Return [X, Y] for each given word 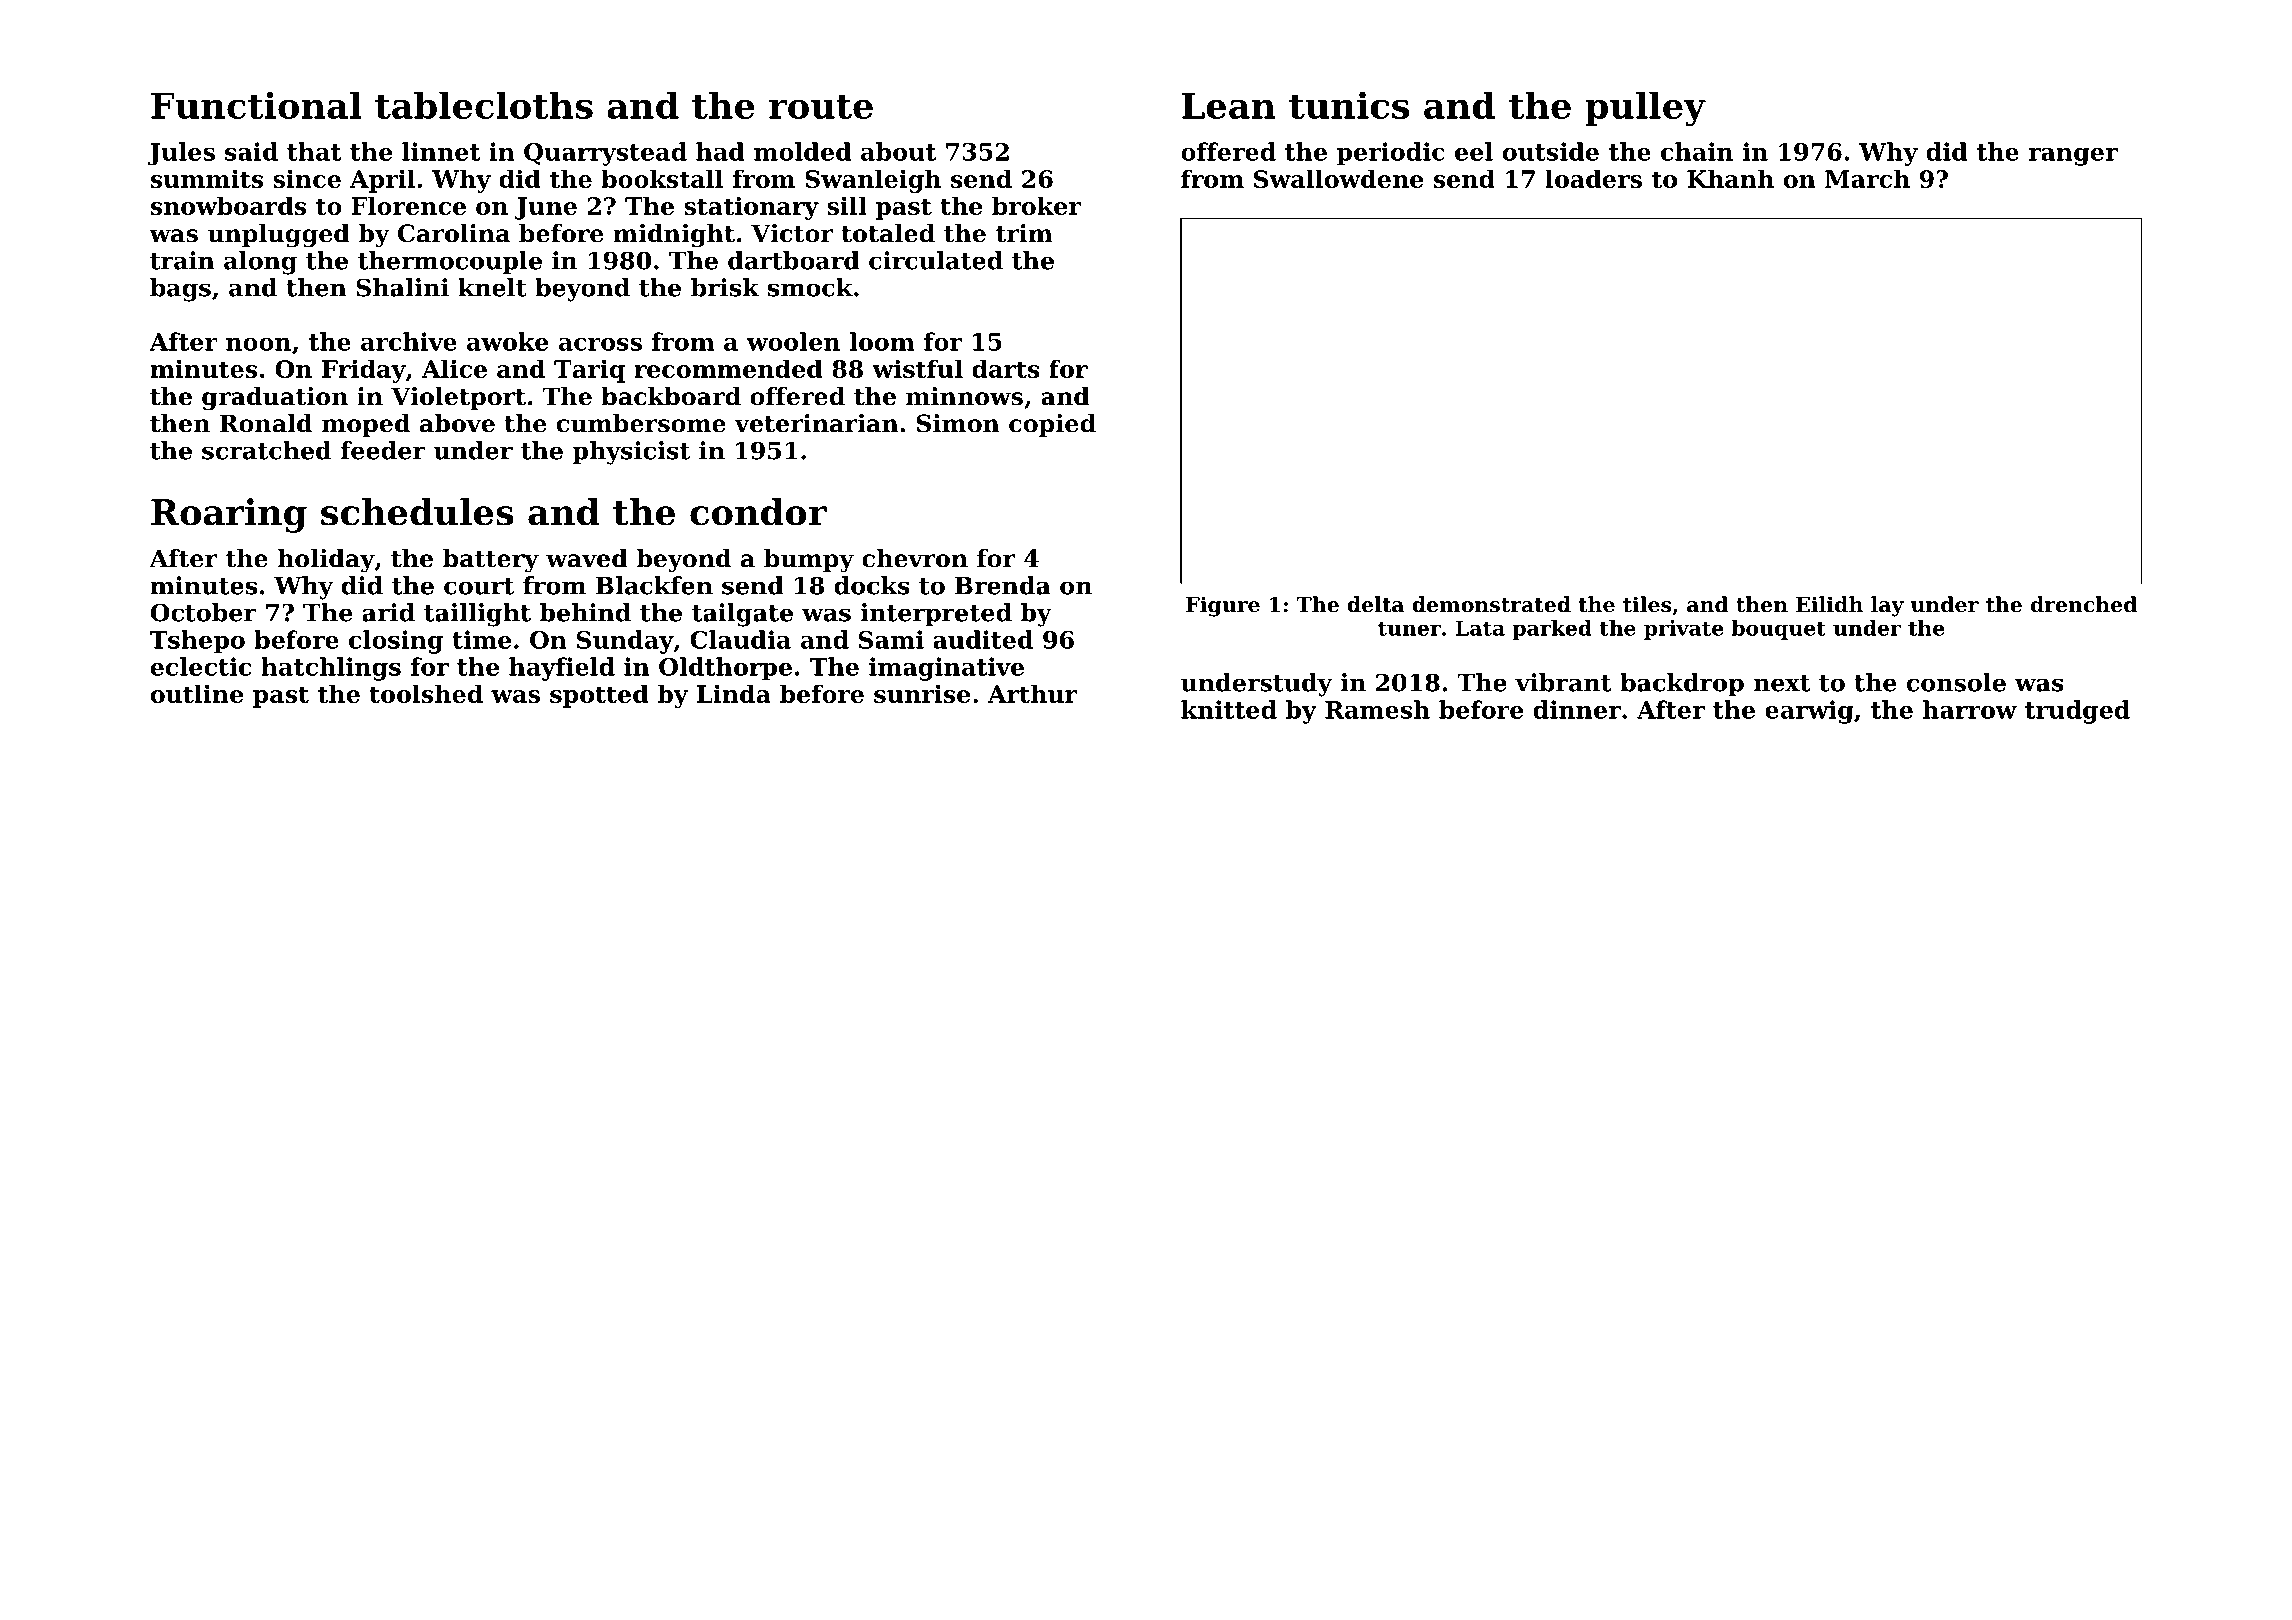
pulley [1645, 109]
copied [1052, 425]
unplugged [279, 236]
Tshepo [197, 642]
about [898, 151]
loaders [1593, 178]
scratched [266, 450]
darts [1006, 368]
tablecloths [484, 105]
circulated [936, 260]
